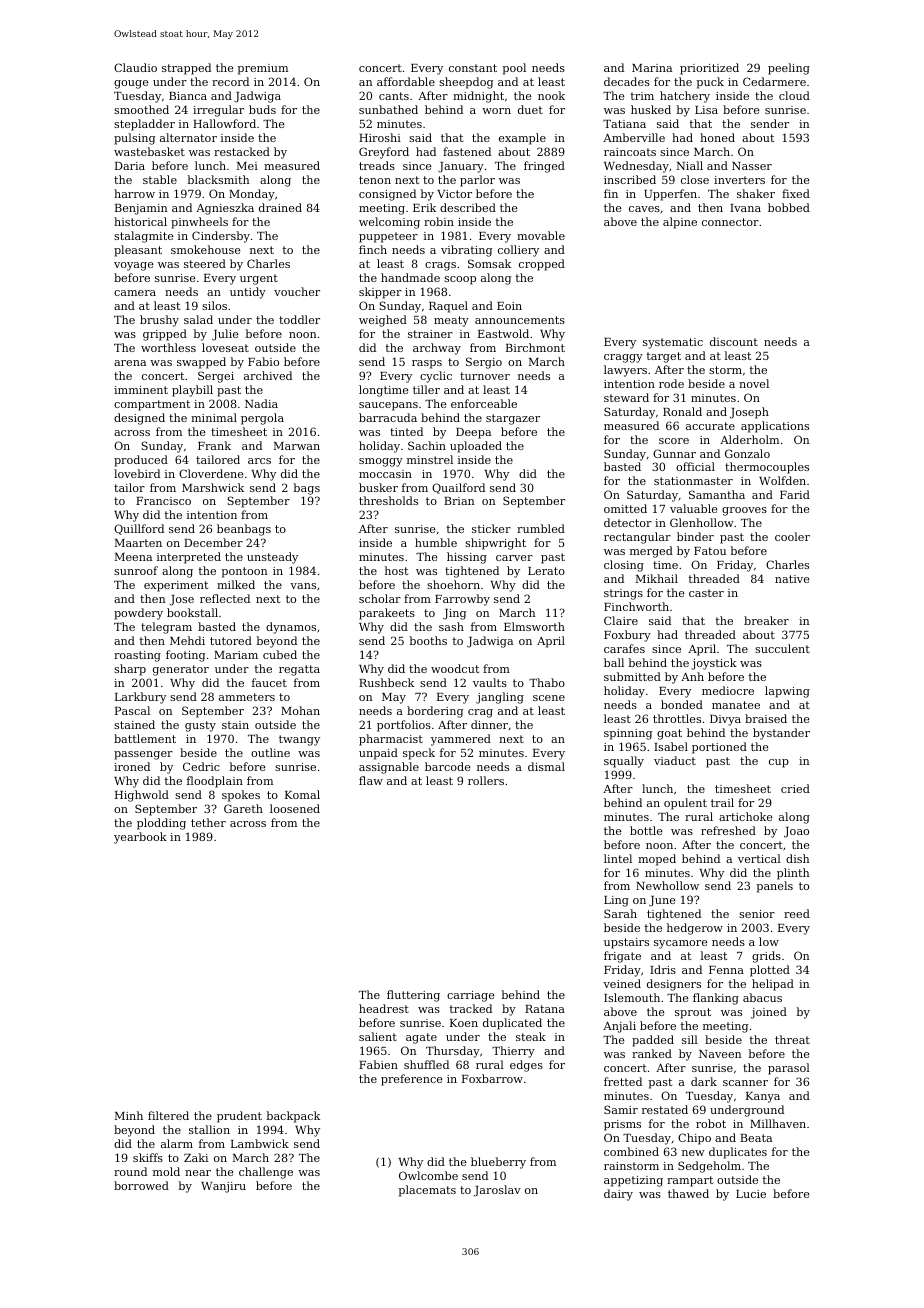 Image resolution: width=924 pixels, height=1308 pixels. I want to click on Daria, so click(130, 166).
